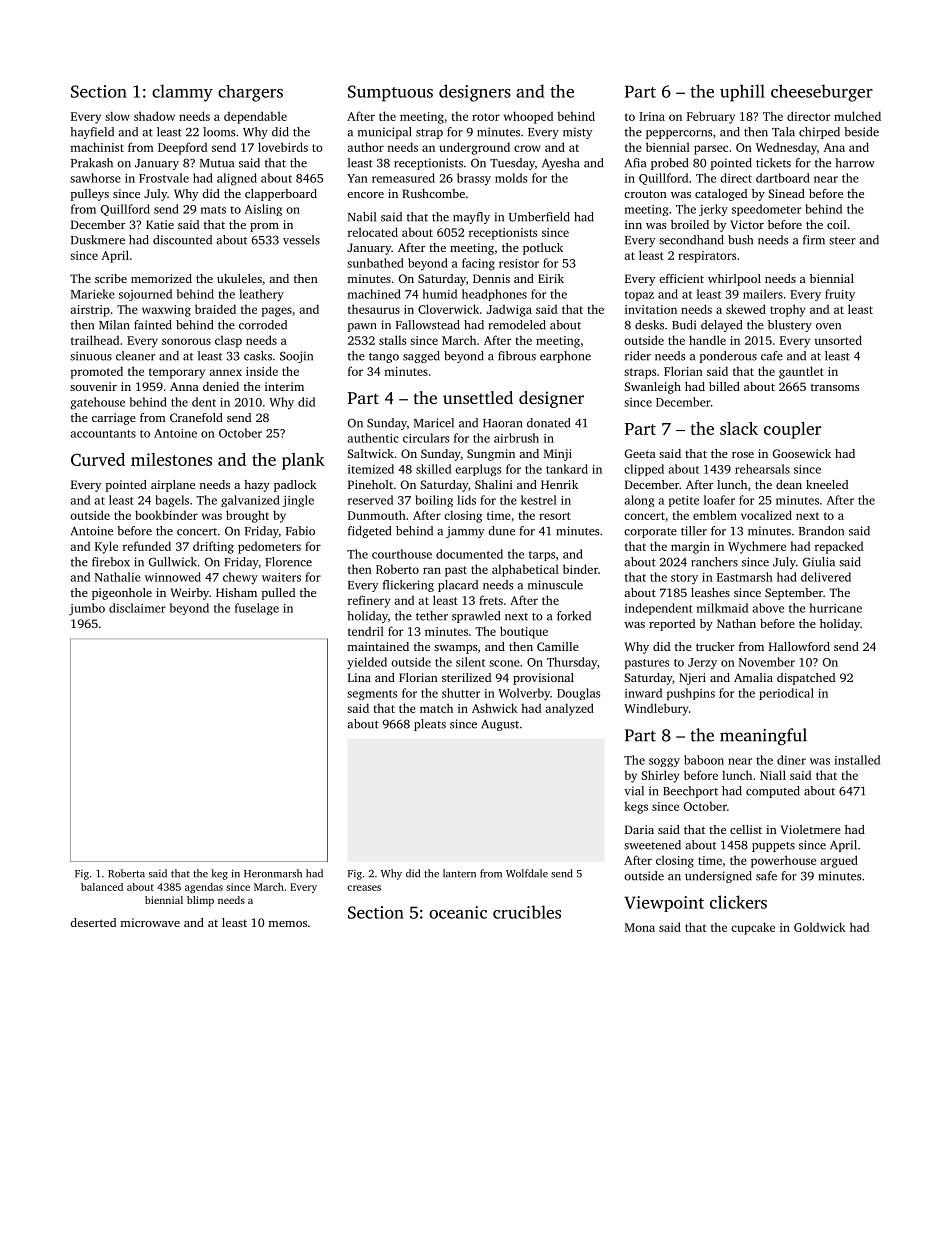 Image resolution: width=952 pixels, height=1233 pixels. Describe the element at coordinates (656, 709) in the screenshot. I see `Windlebury` at that location.
